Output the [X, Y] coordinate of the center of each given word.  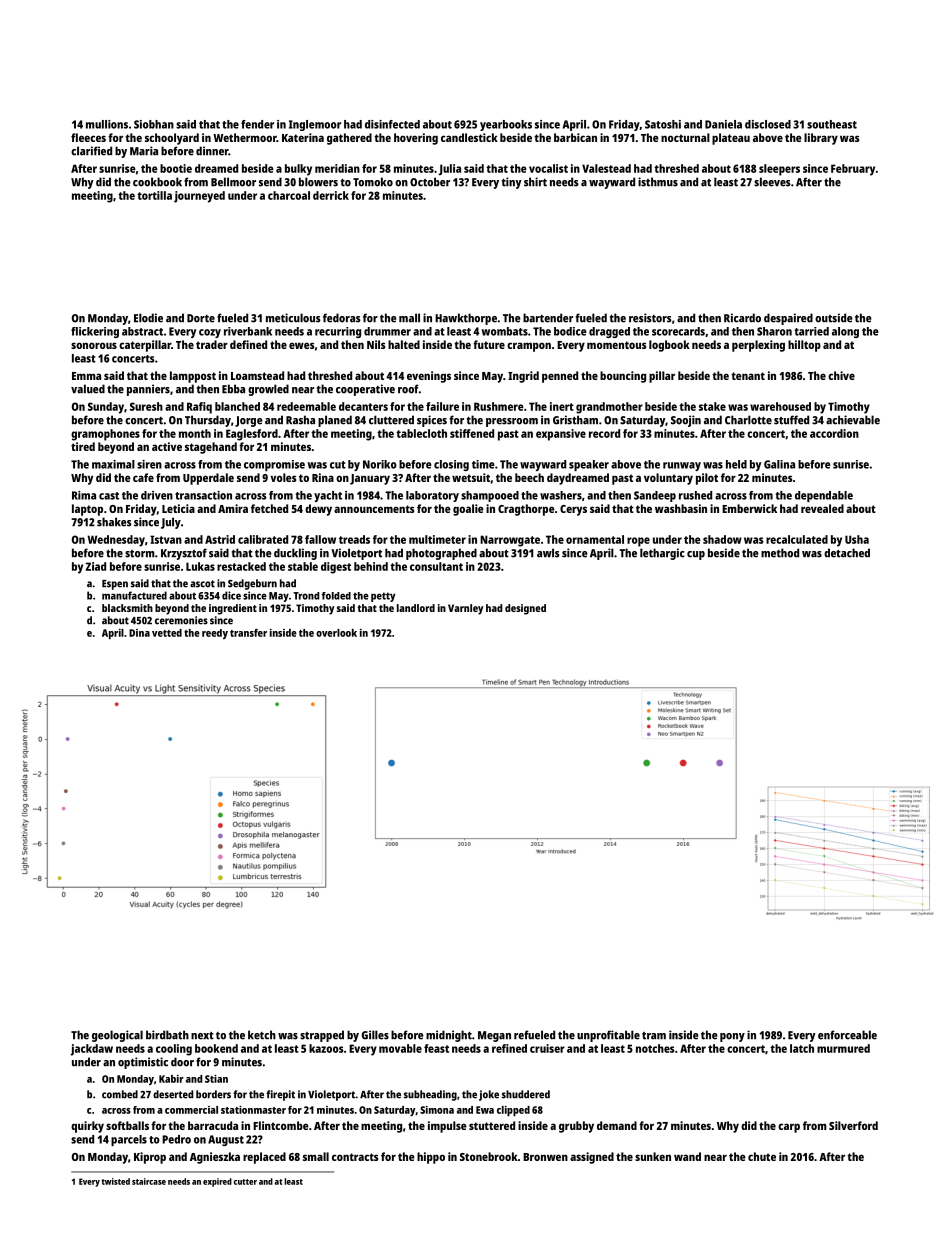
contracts [355, 1157]
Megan [494, 1036]
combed [120, 1094]
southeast [832, 124]
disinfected [392, 124]
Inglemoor [315, 125]
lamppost [193, 377]
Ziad [96, 566]
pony [732, 1037]
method [780, 553]
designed [525, 609]
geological [117, 1036]
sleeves [772, 182]
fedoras [342, 318]
